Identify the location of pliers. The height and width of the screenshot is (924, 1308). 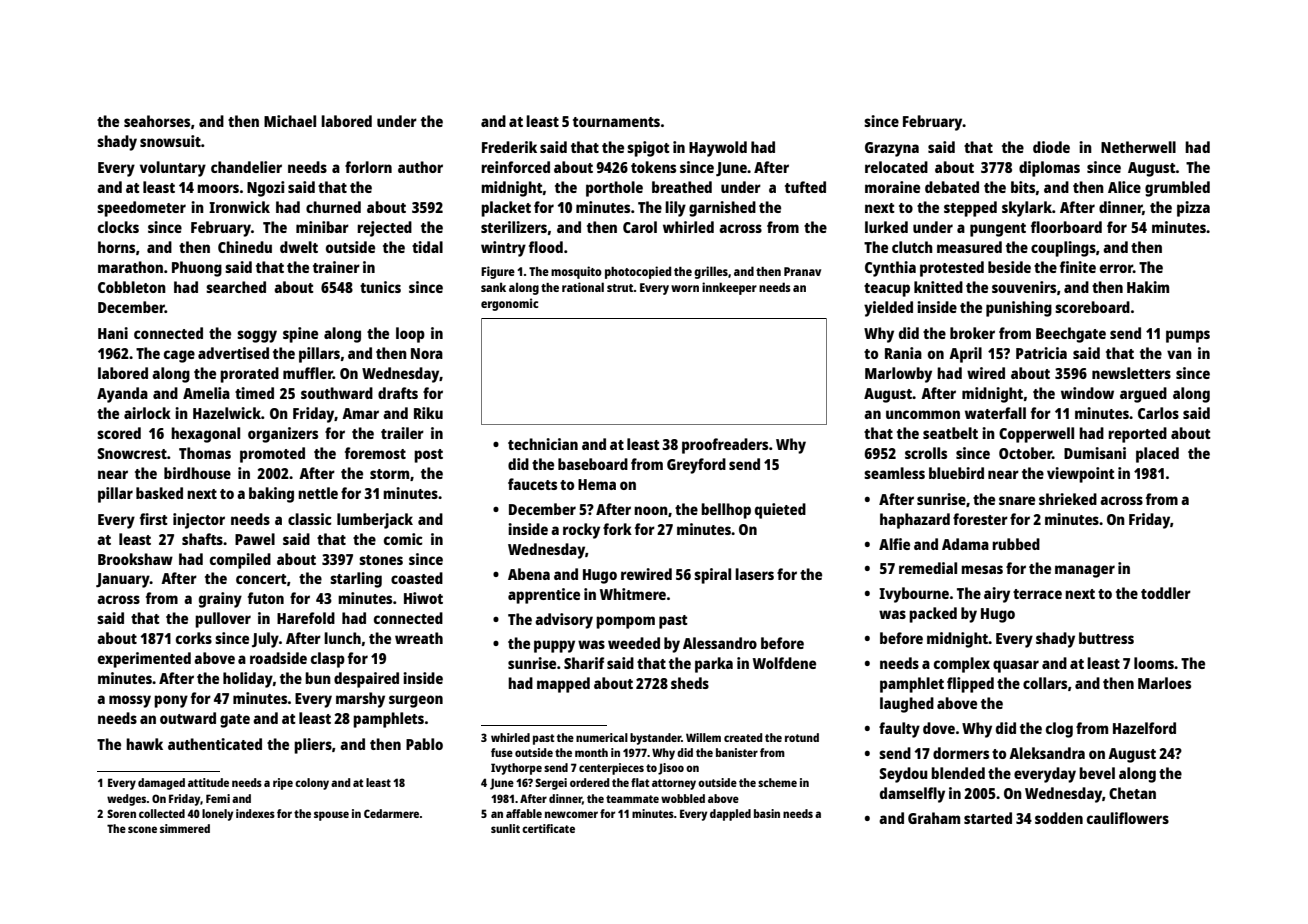
(313, 746).
